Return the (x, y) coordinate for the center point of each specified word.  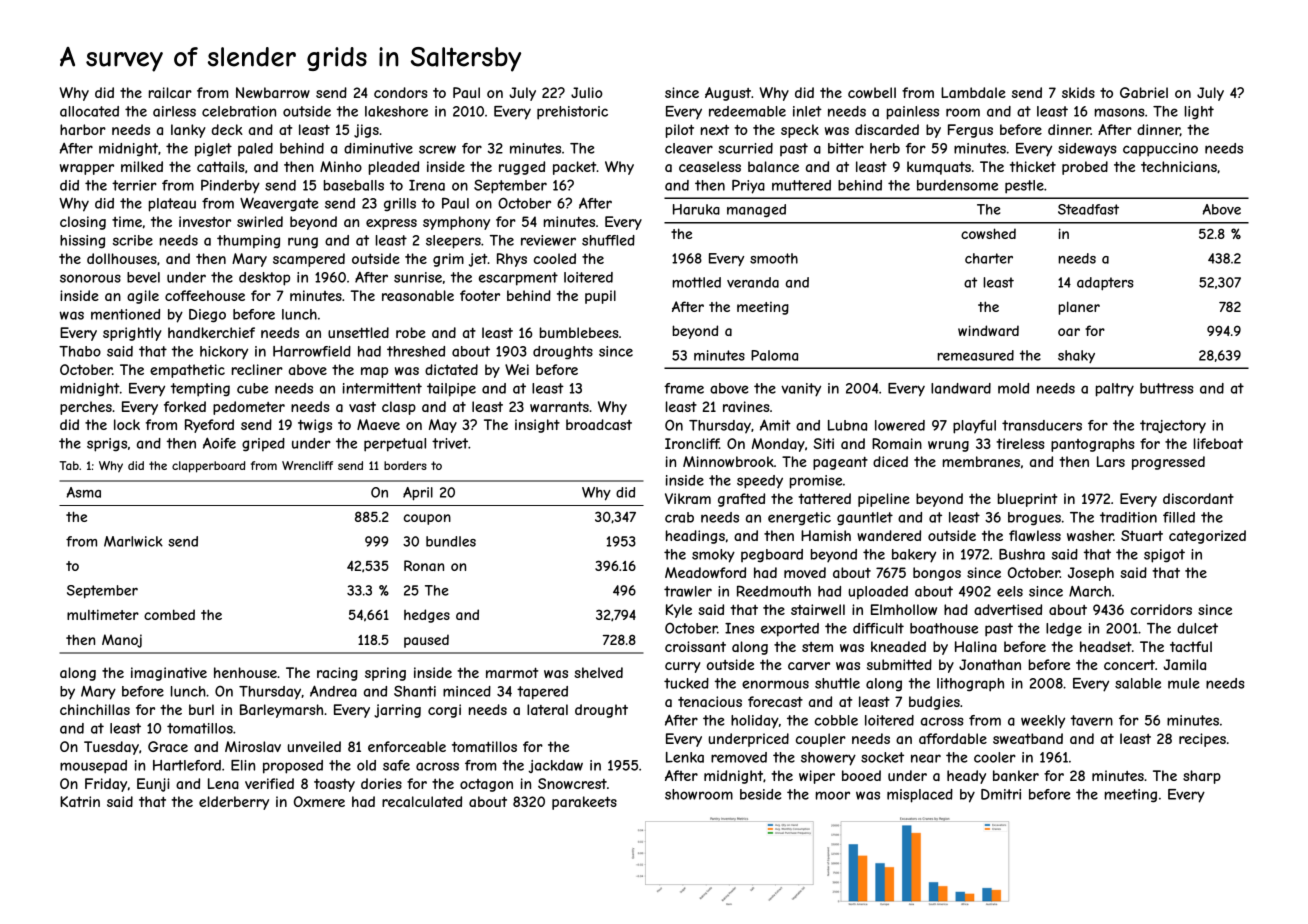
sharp (1202, 777)
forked (185, 406)
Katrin (80, 801)
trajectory (1173, 427)
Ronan (424, 565)
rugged (522, 168)
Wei (517, 369)
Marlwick (133, 541)
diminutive (378, 148)
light (1199, 112)
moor (833, 795)
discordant (1198, 498)
